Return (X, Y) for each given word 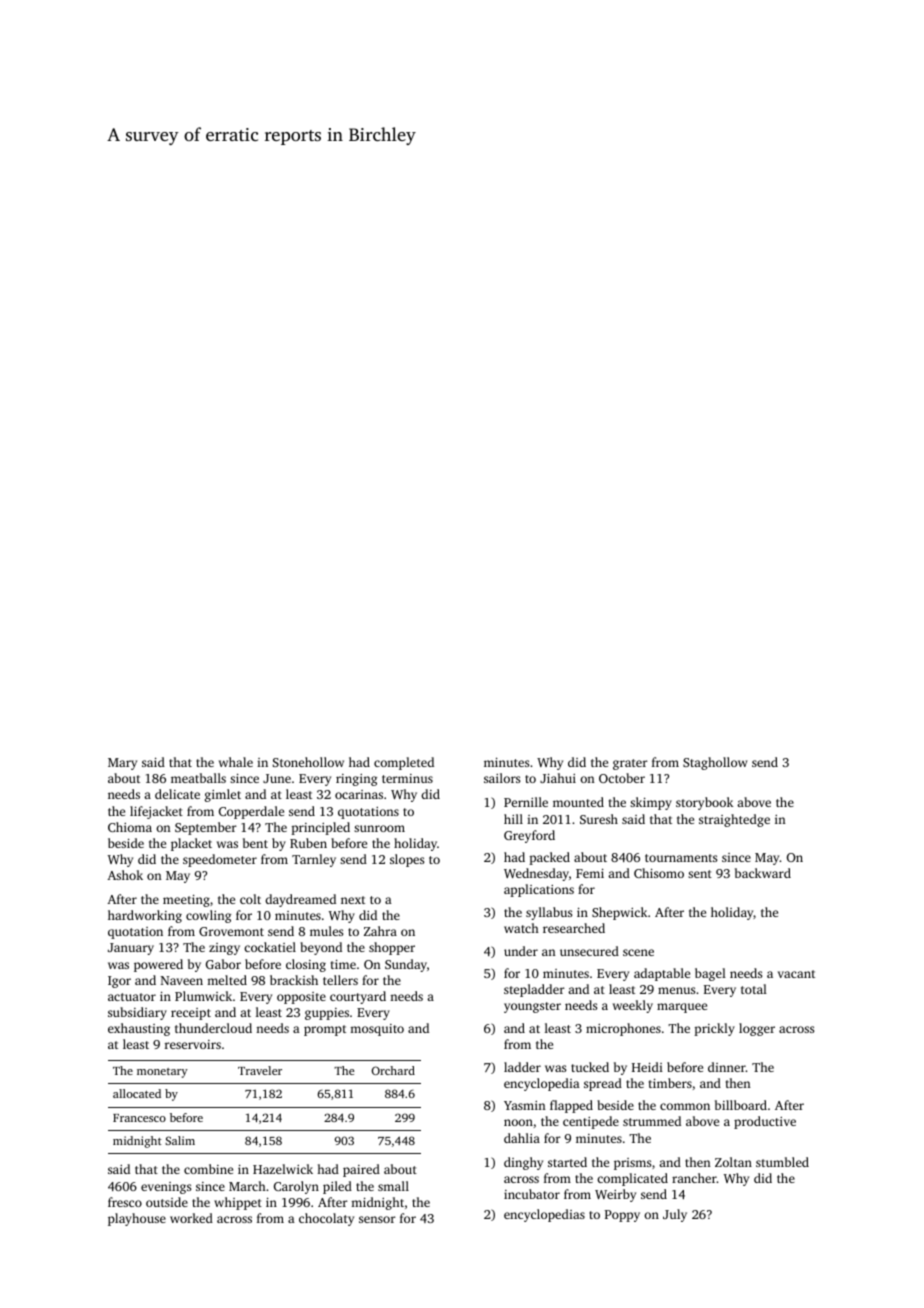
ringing (356, 780)
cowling (208, 916)
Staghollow (715, 763)
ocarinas (359, 794)
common (685, 1106)
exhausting (139, 1029)
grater (630, 764)
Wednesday (536, 874)
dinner (727, 1067)
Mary (122, 764)
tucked (590, 1067)
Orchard (393, 1070)
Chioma (130, 827)
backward (763, 873)
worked (191, 1218)
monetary (162, 1073)
